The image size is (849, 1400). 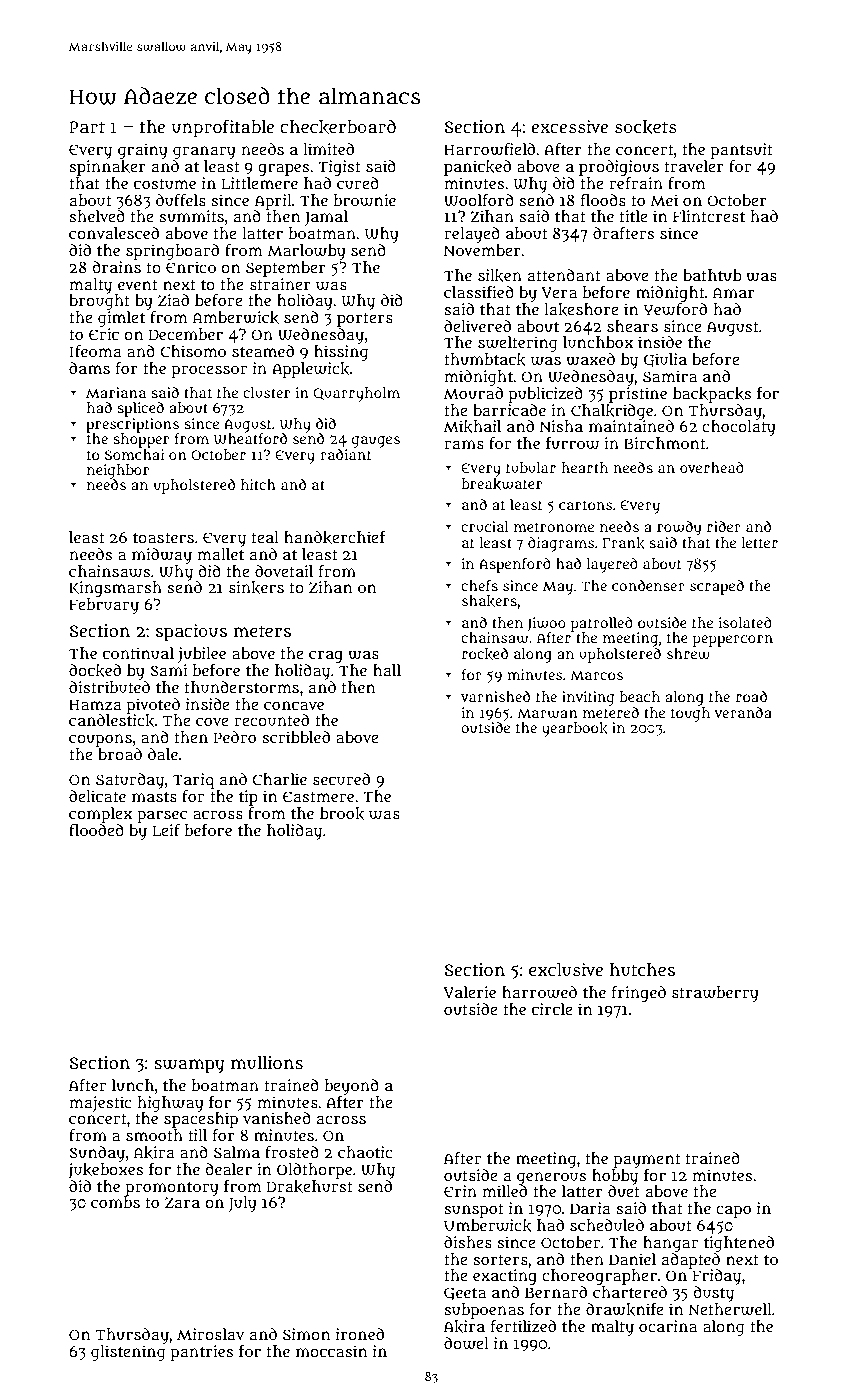 I want to click on waxed, so click(x=590, y=359).
